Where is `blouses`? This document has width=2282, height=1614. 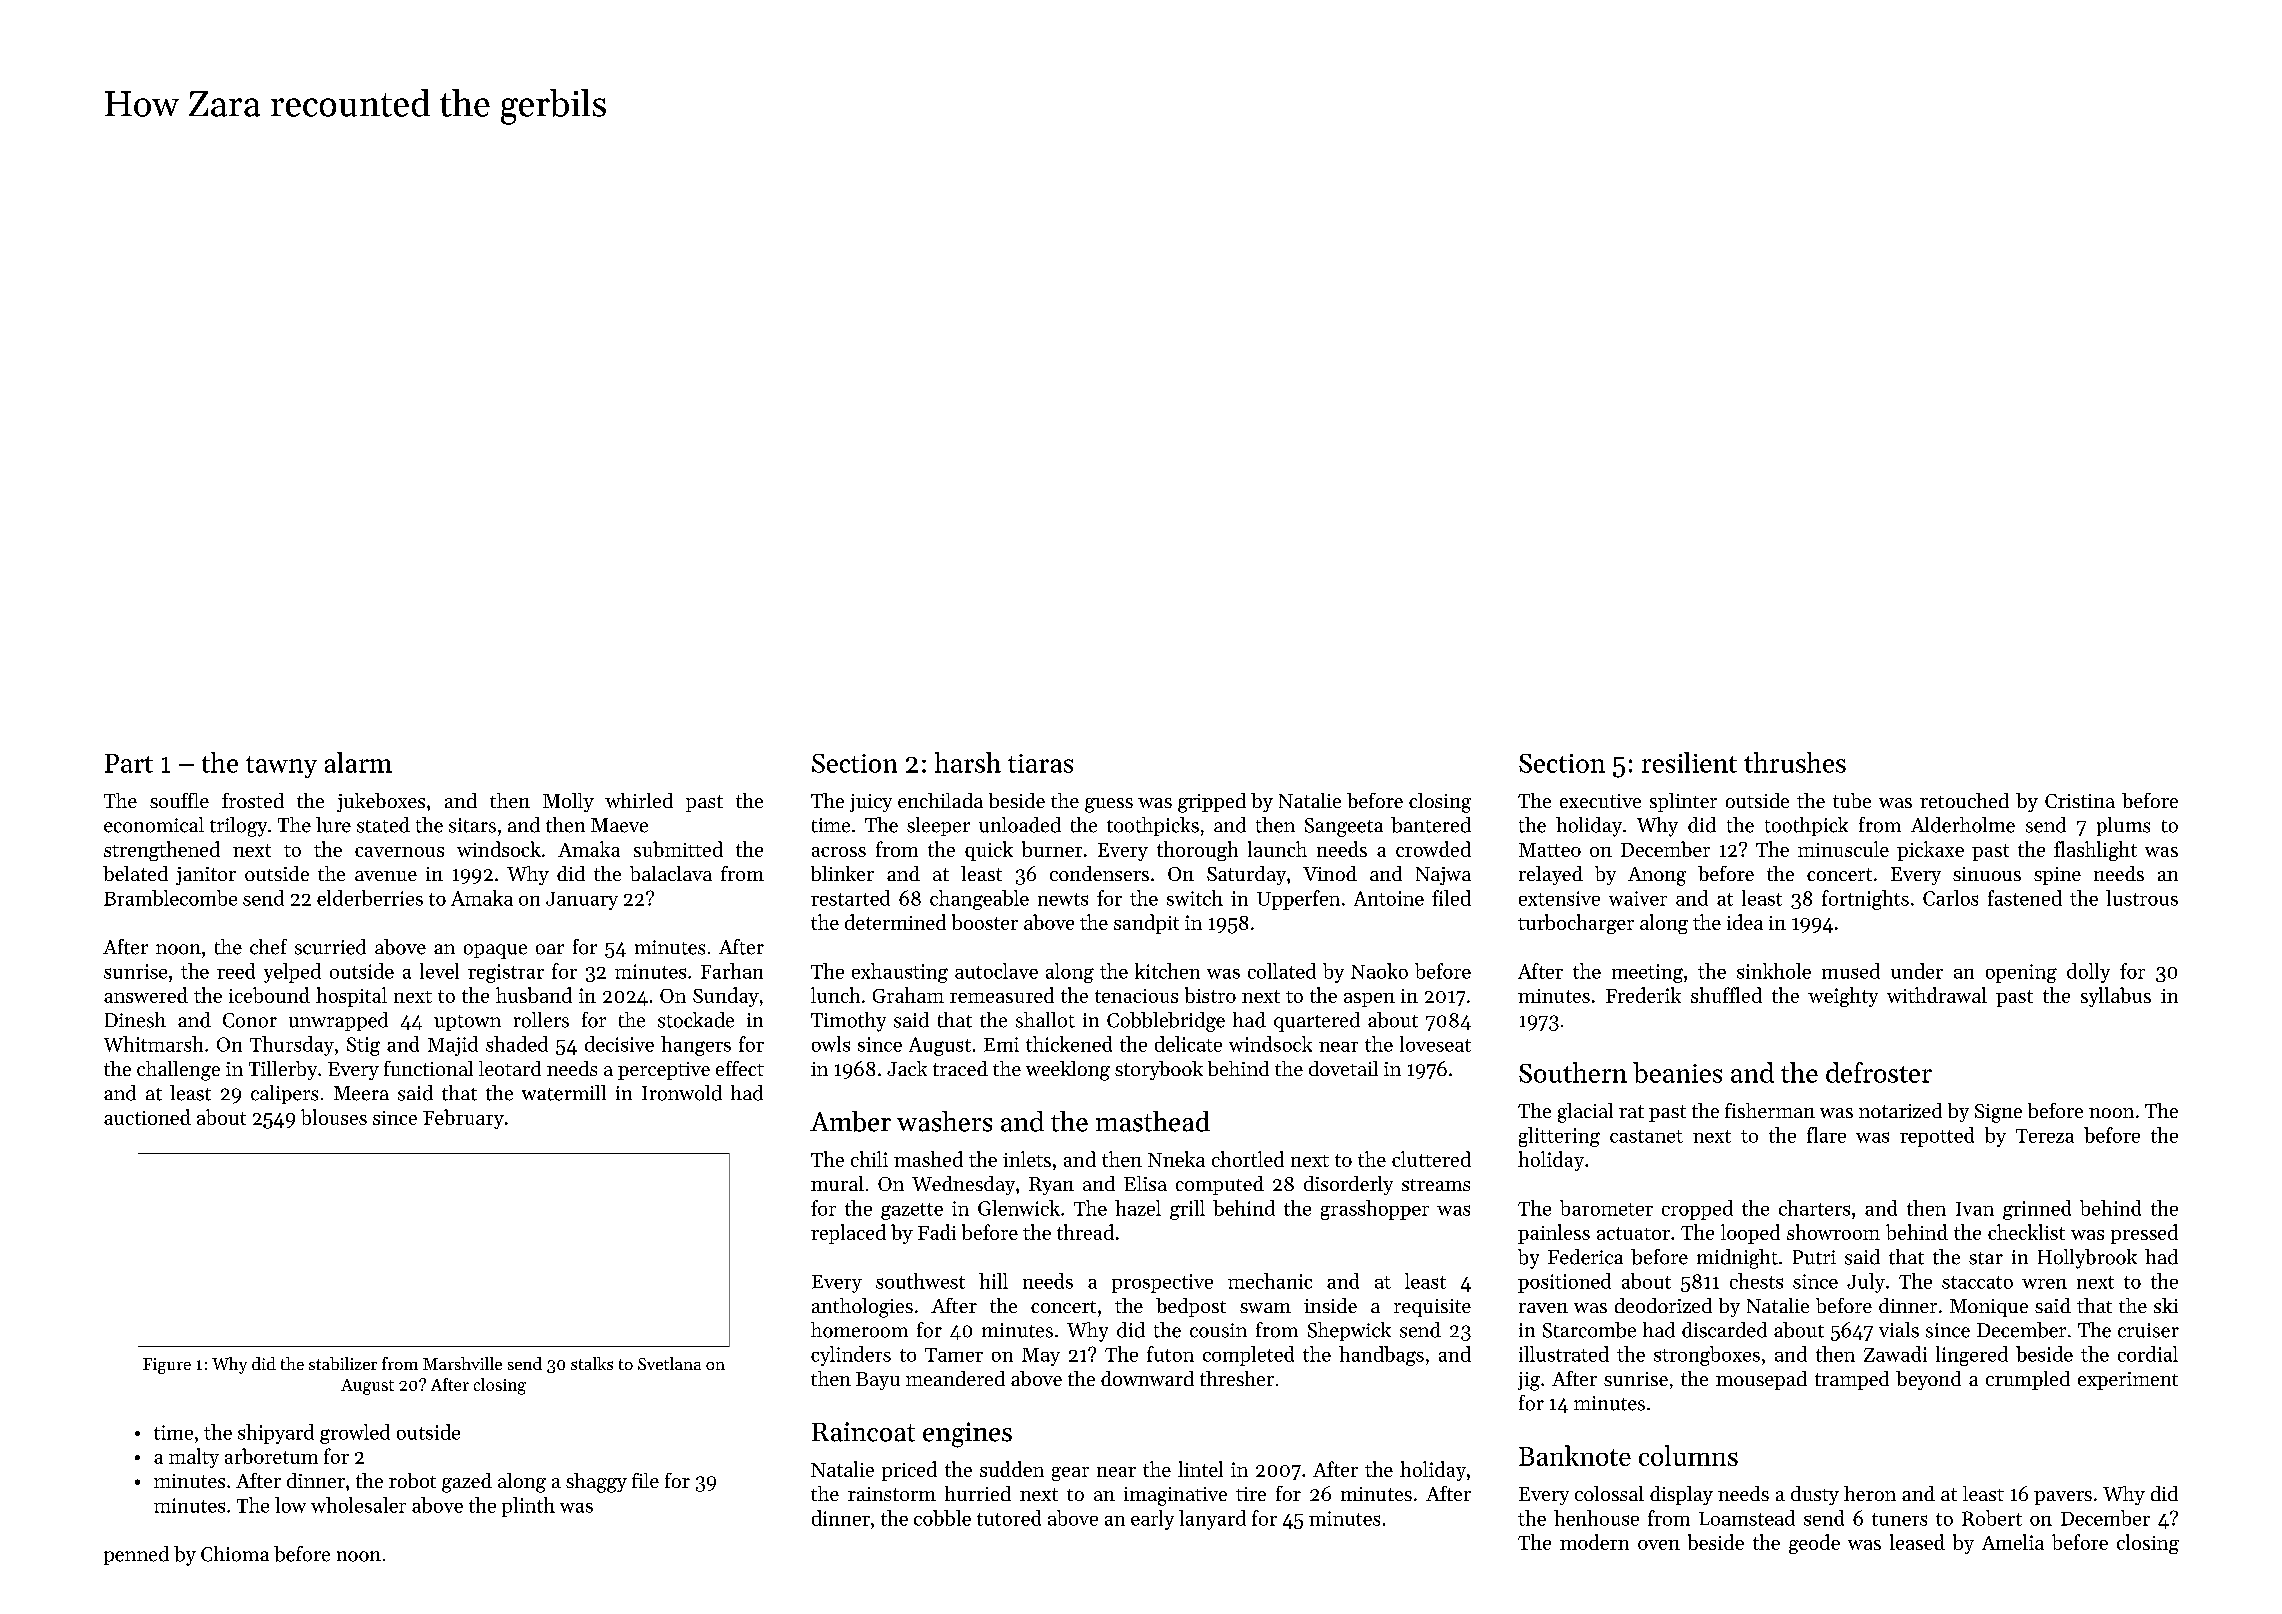 blouses is located at coordinates (334, 1117).
